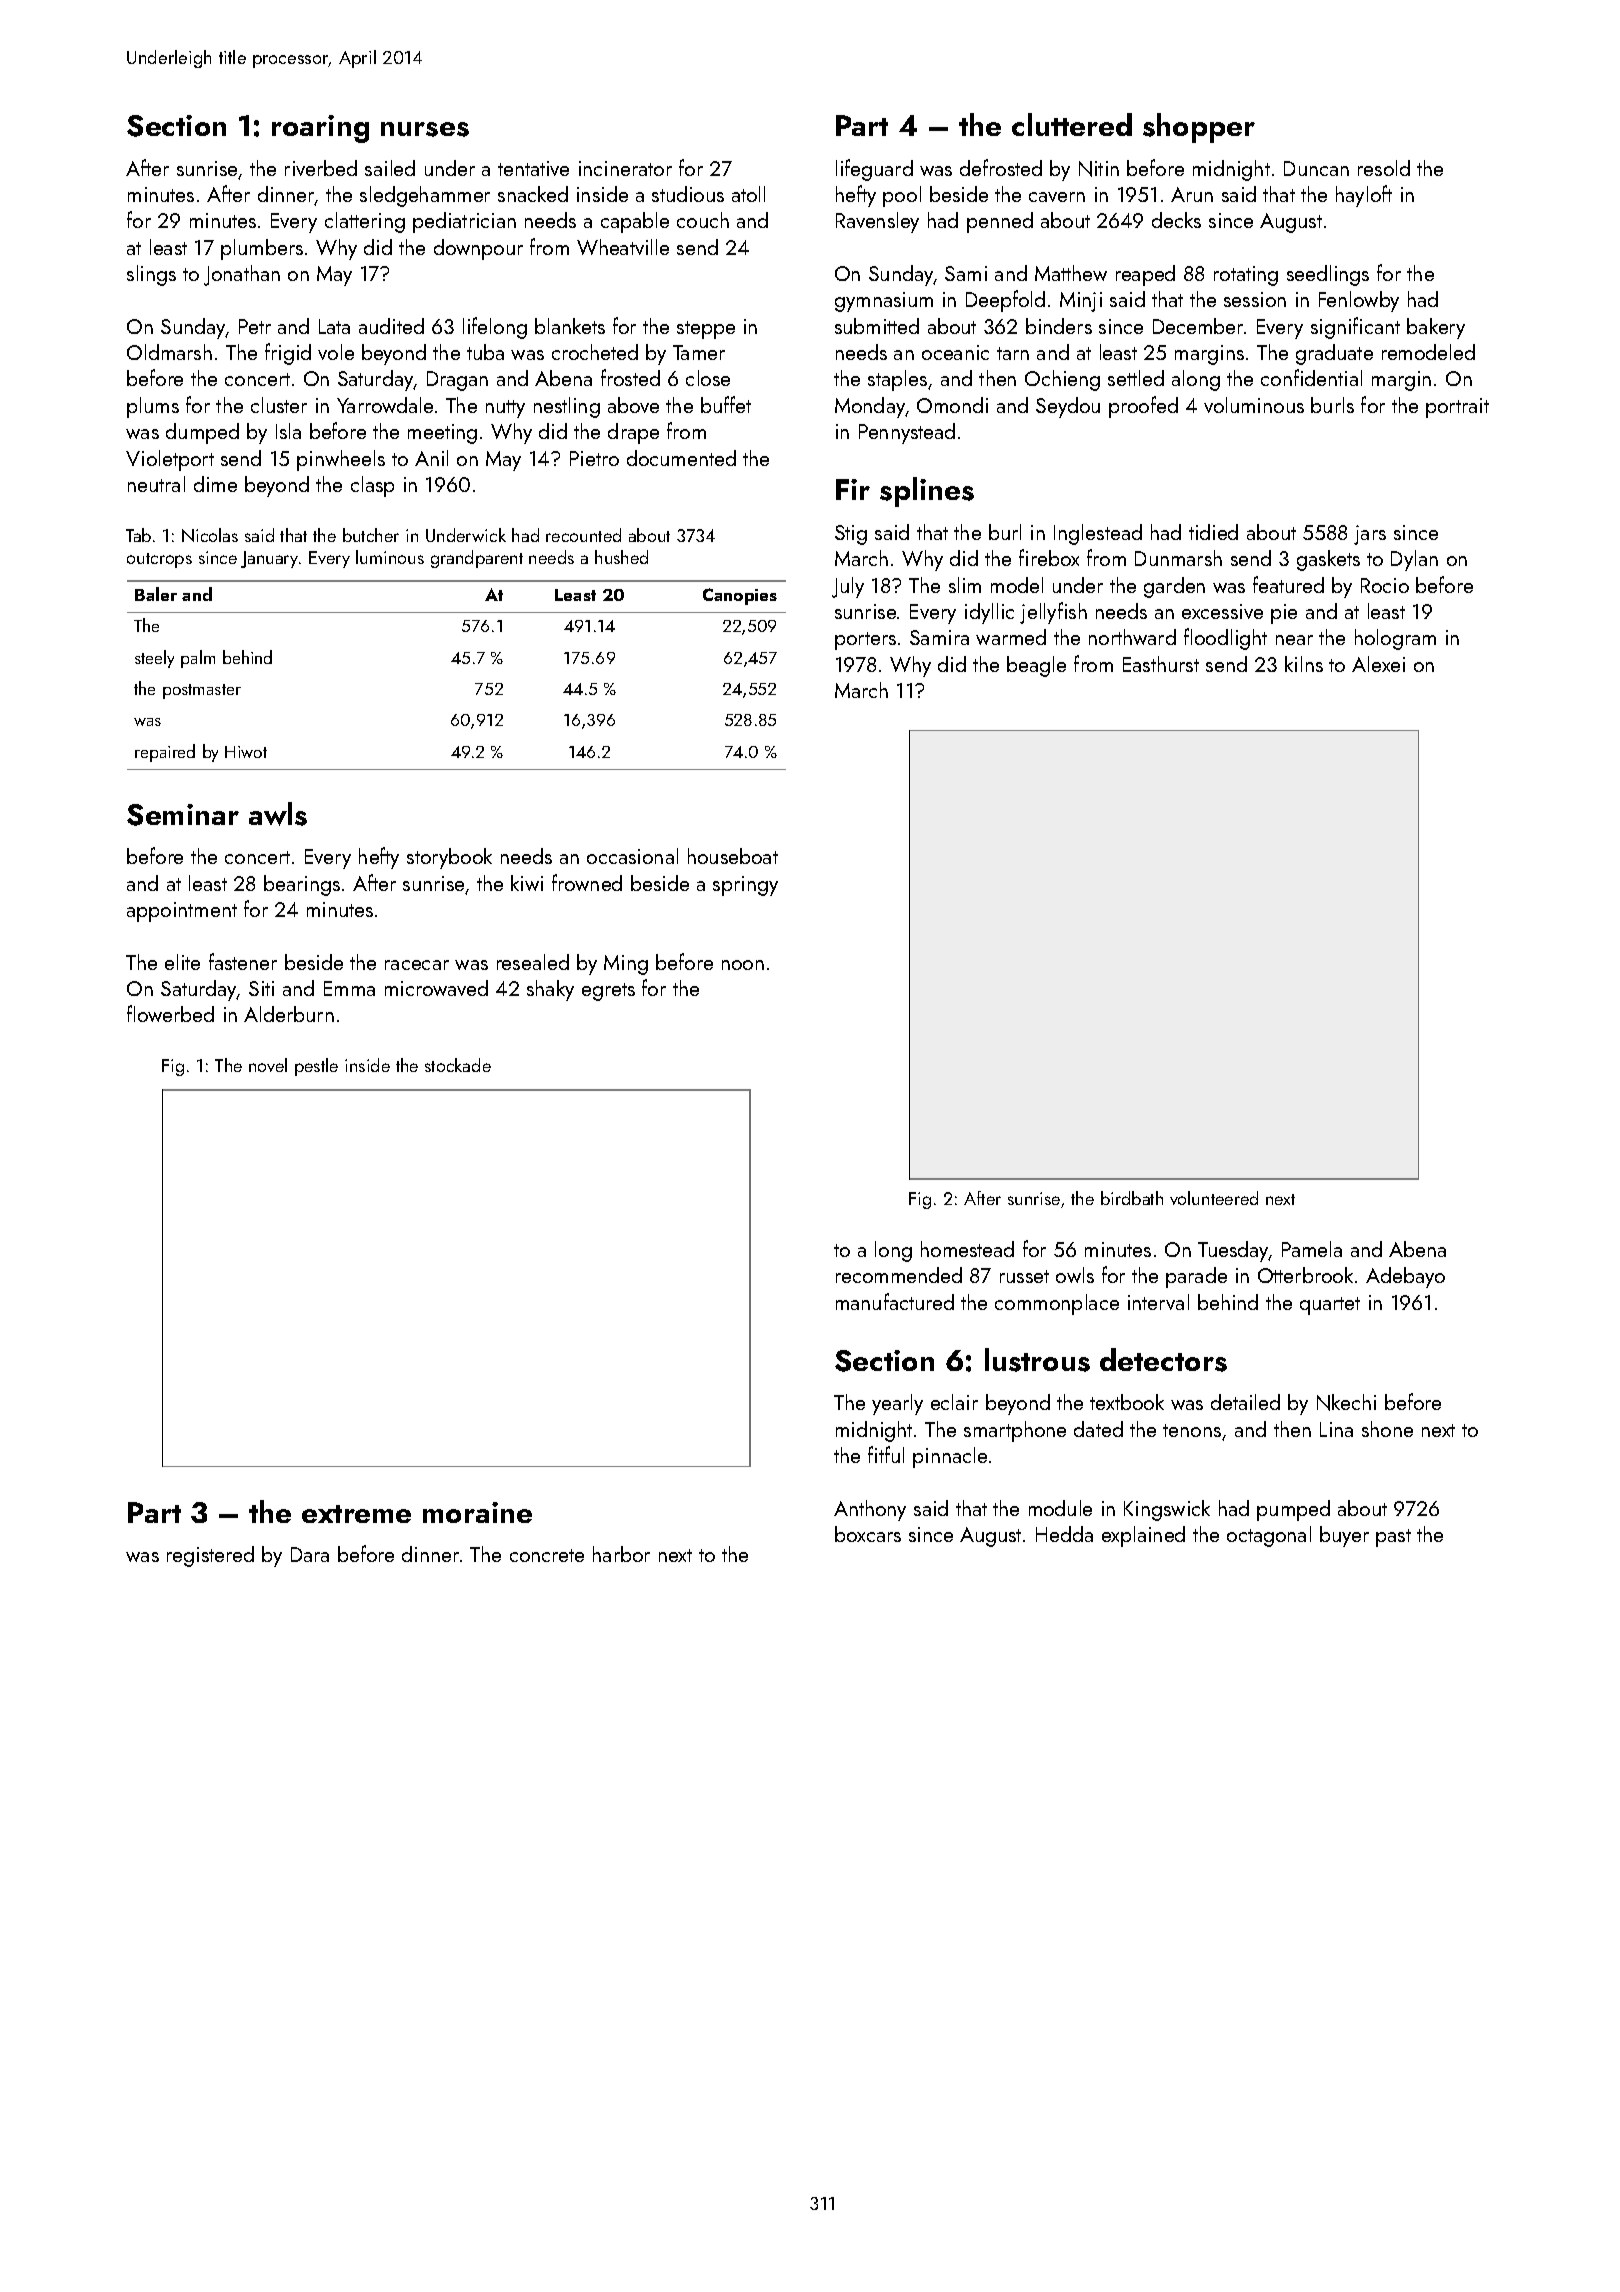  I want to click on capable, so click(635, 222).
